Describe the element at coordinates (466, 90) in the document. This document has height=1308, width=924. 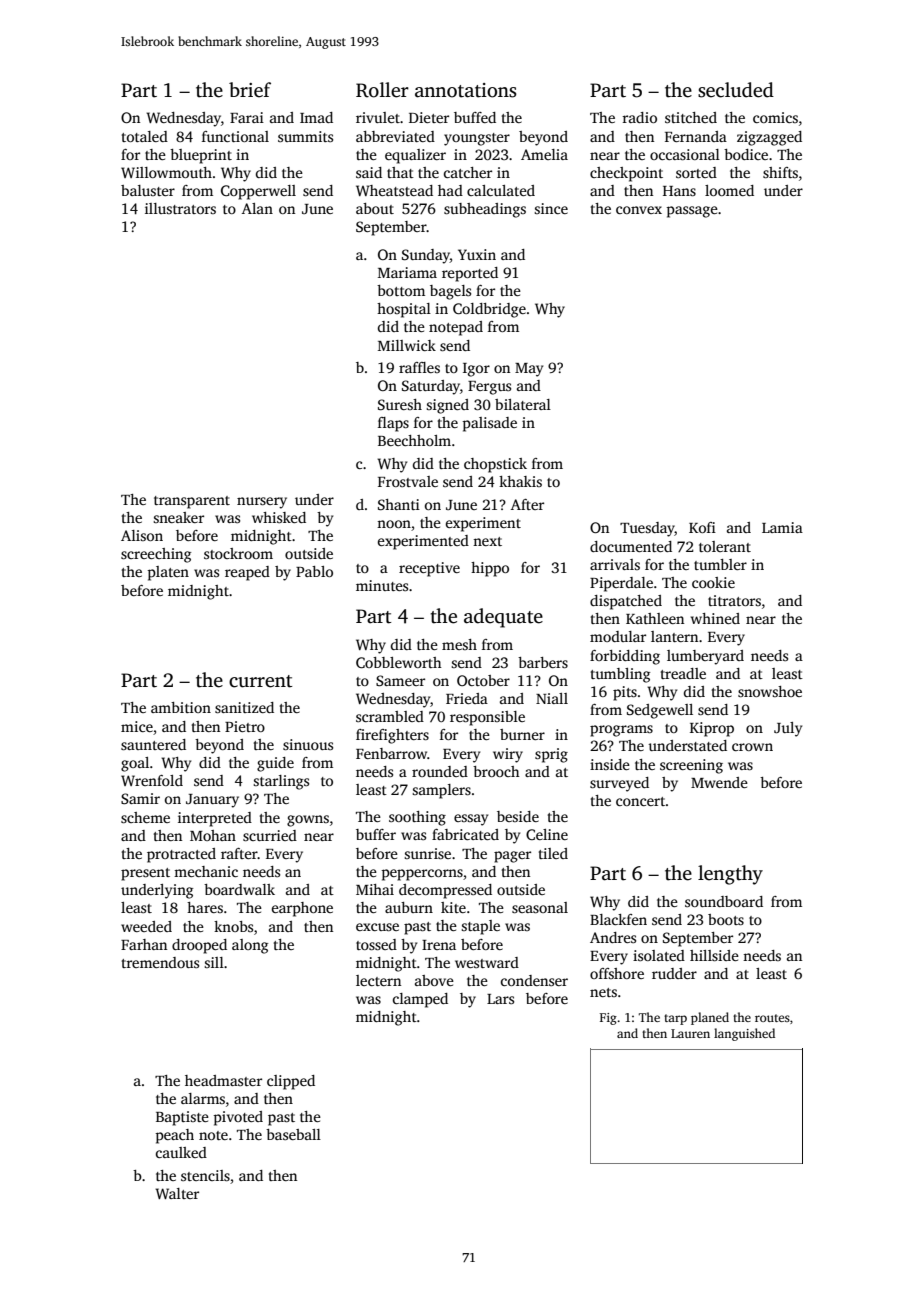
I see `annotations` at that location.
